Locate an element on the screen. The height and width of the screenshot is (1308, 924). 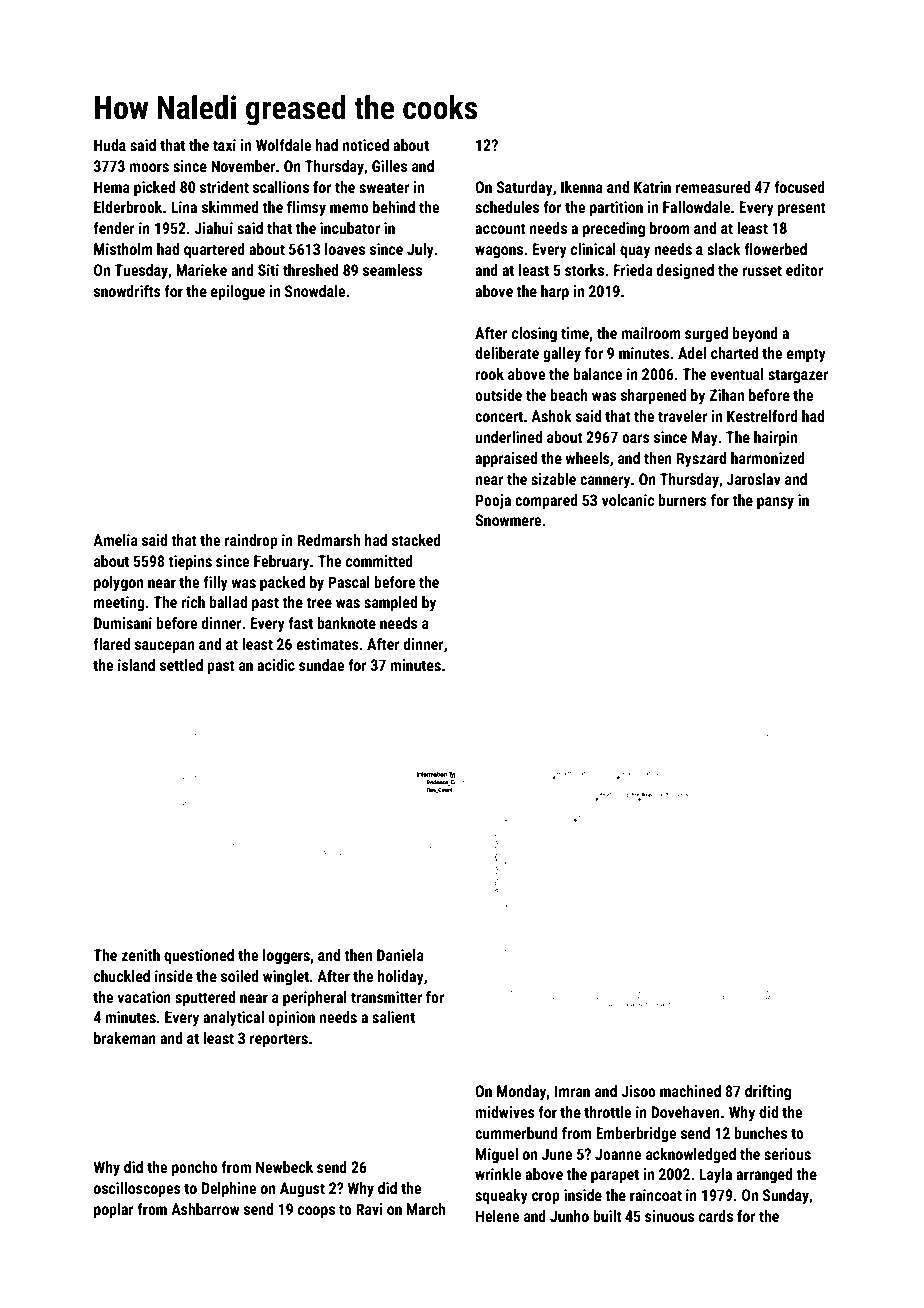
drifting is located at coordinates (768, 1092).
